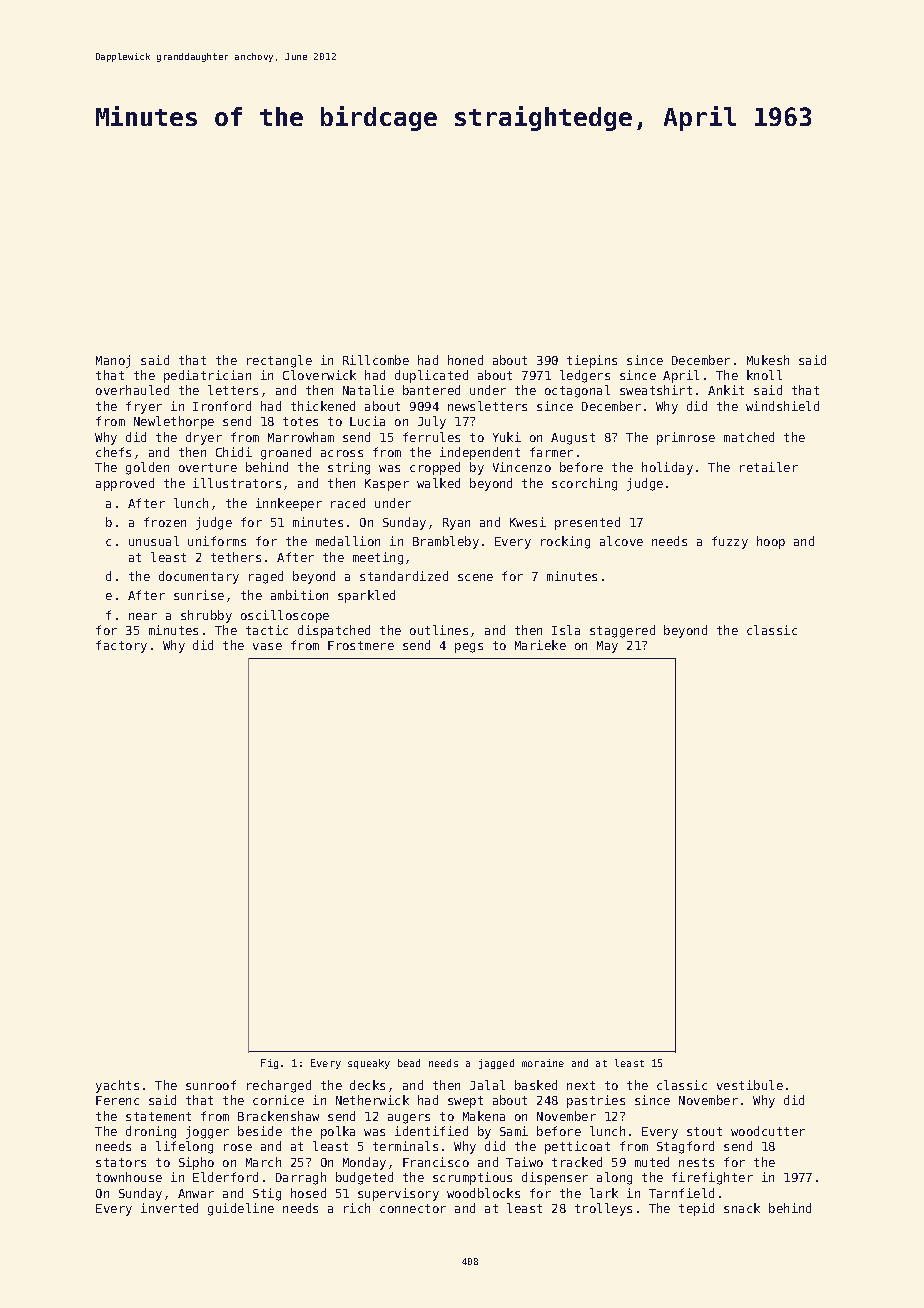 The width and height of the screenshot is (924, 1308). Describe the element at coordinates (121, 646) in the screenshot. I see `factory` at that location.
